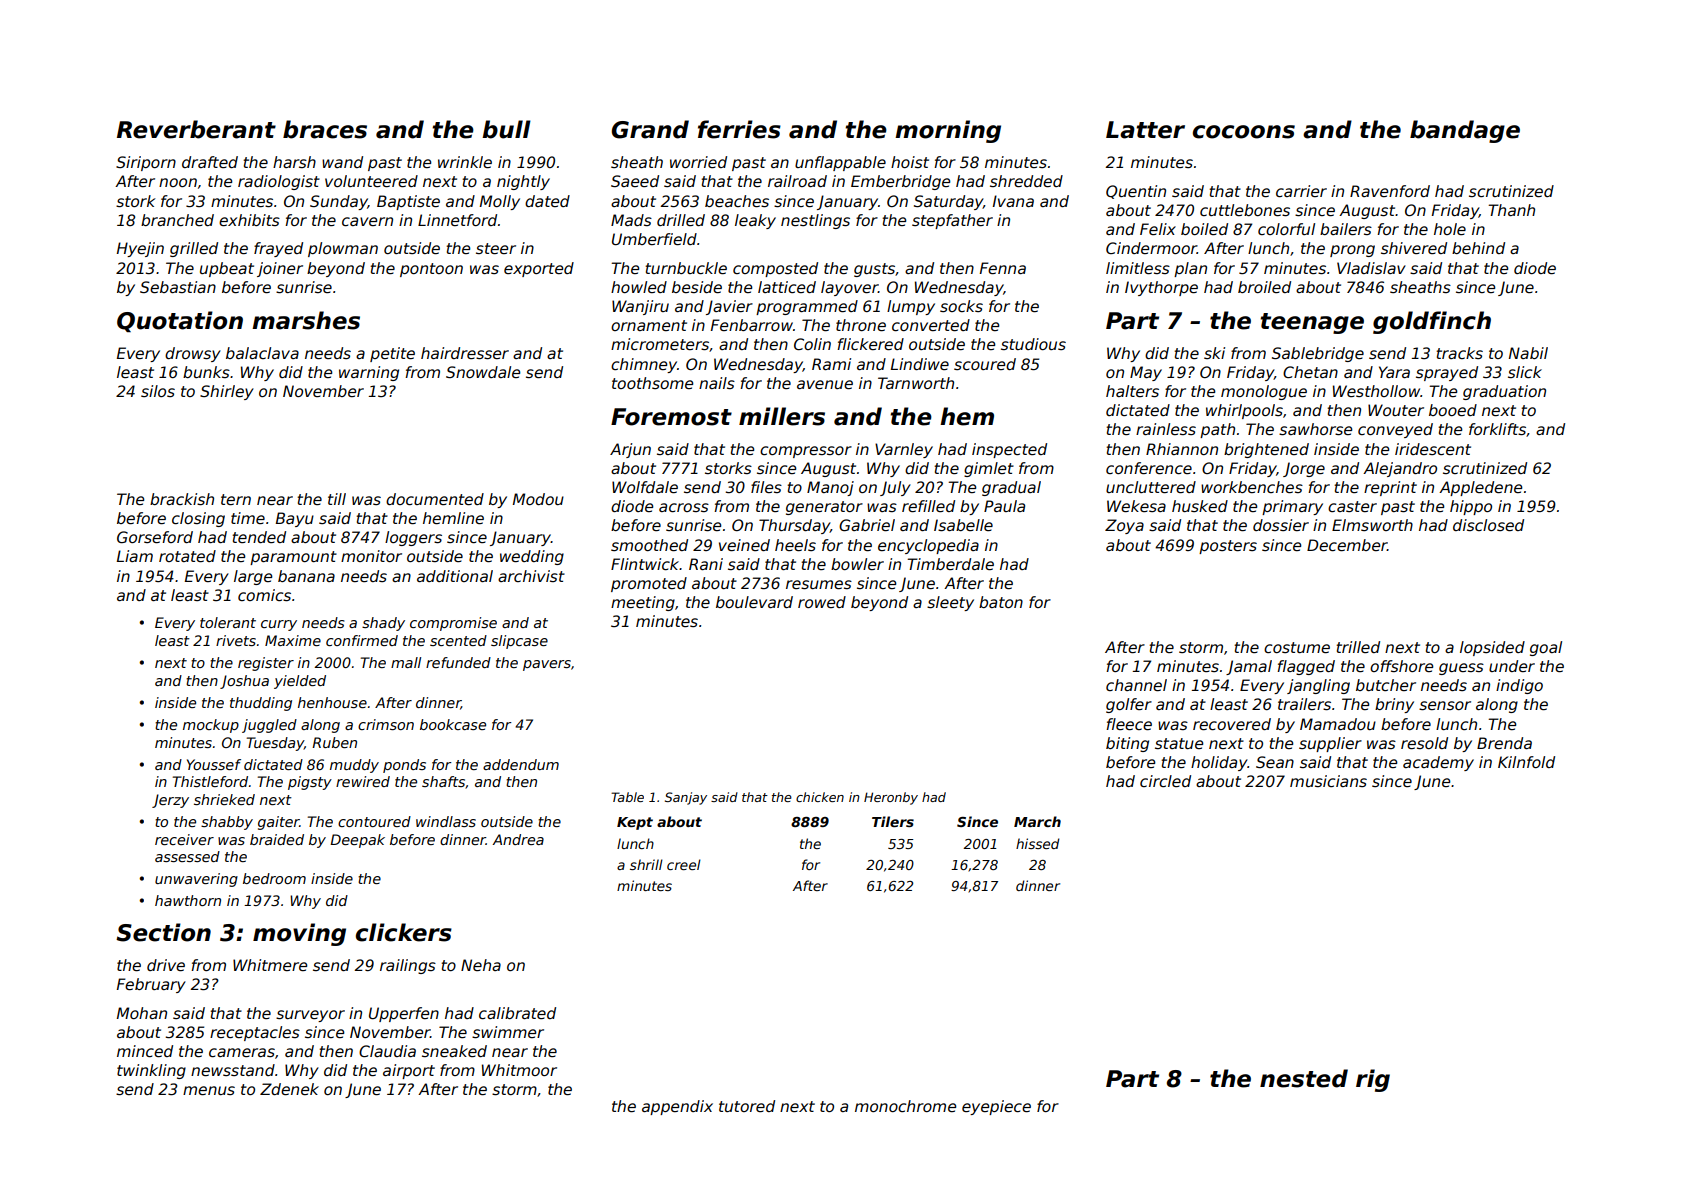 This image has width=1682, height=1189. I want to click on appendix, so click(677, 1107).
